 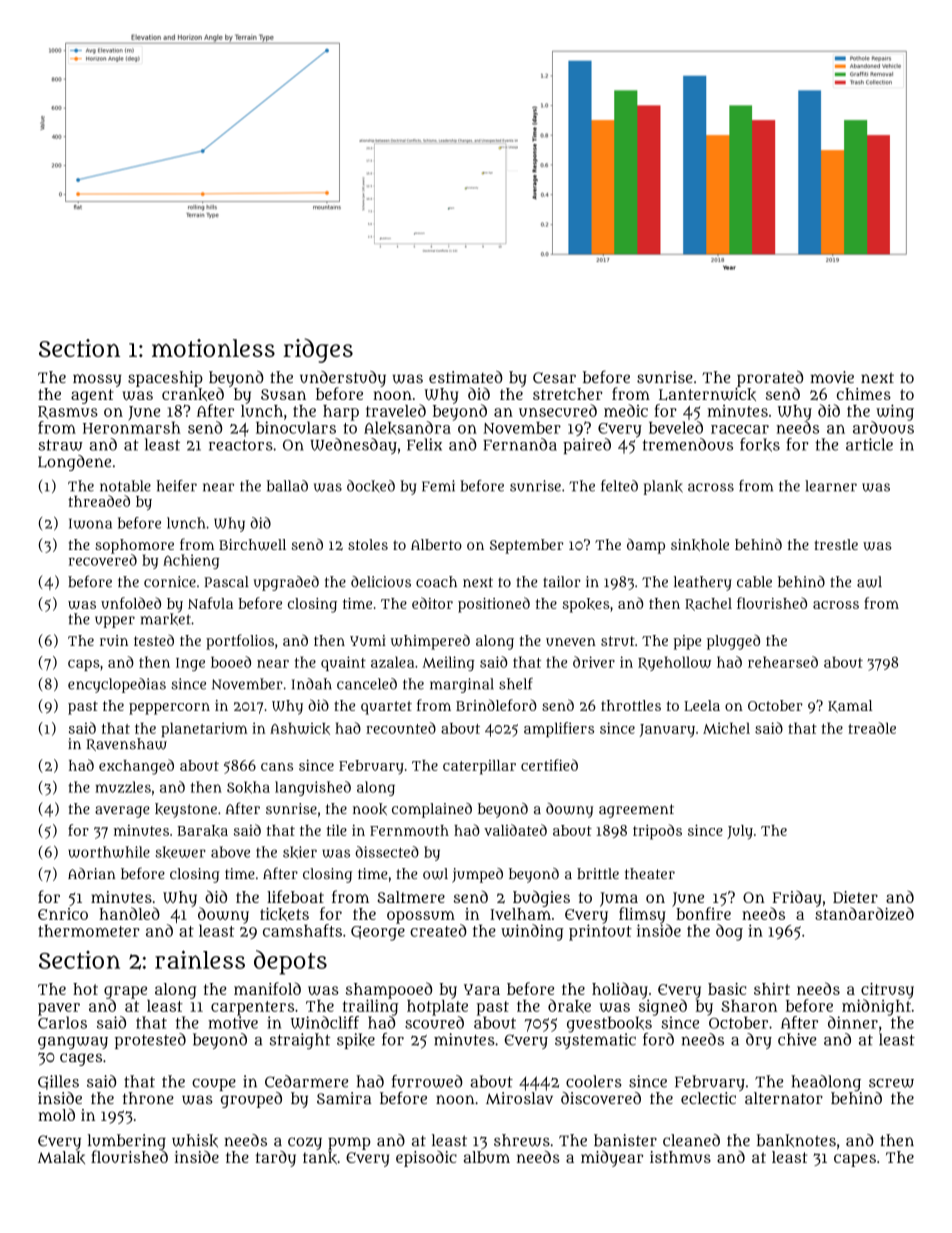 What do you see at coordinates (61, 1157) in the page?
I see `Malak` at bounding box center [61, 1157].
